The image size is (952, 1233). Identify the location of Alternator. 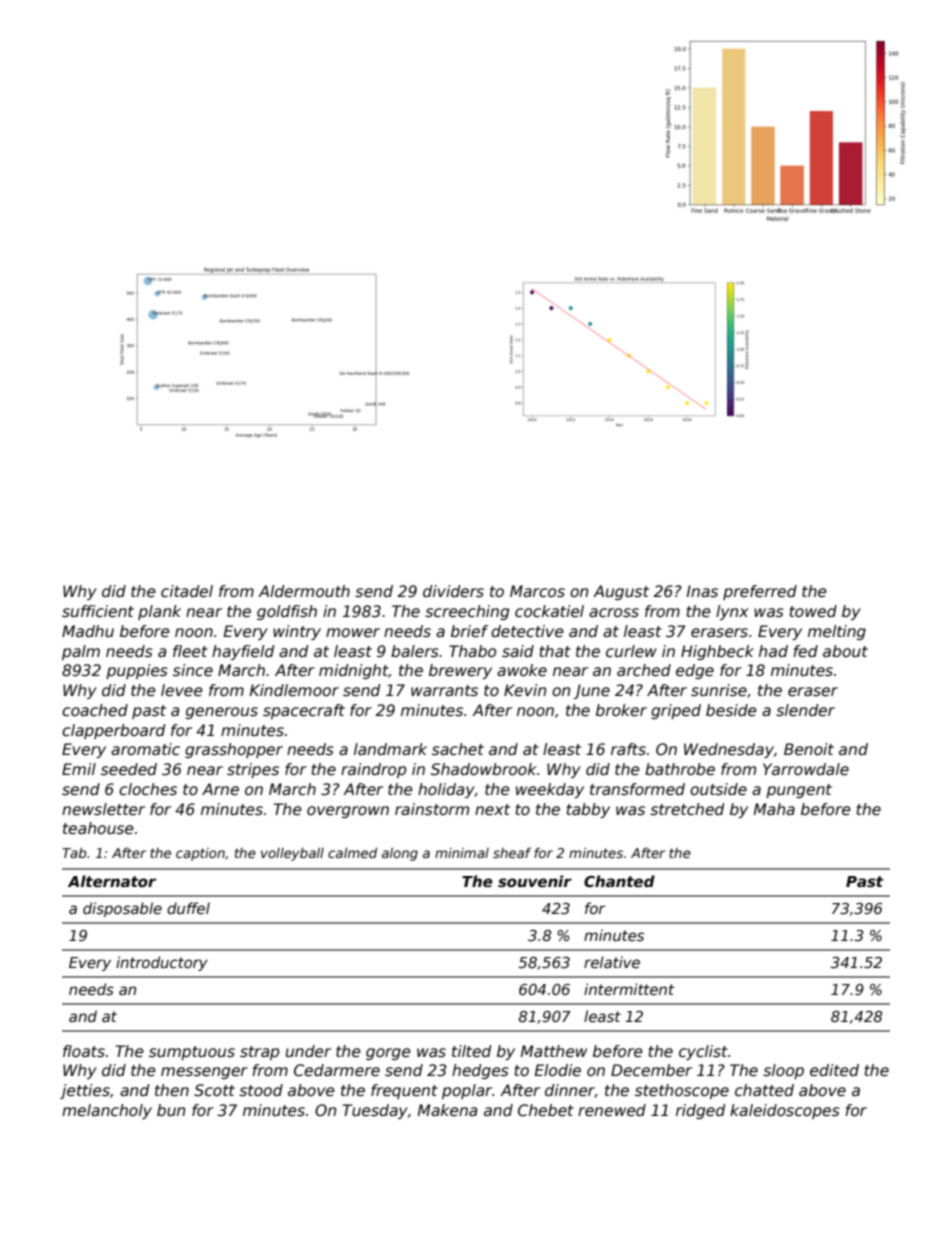
(112, 881).
